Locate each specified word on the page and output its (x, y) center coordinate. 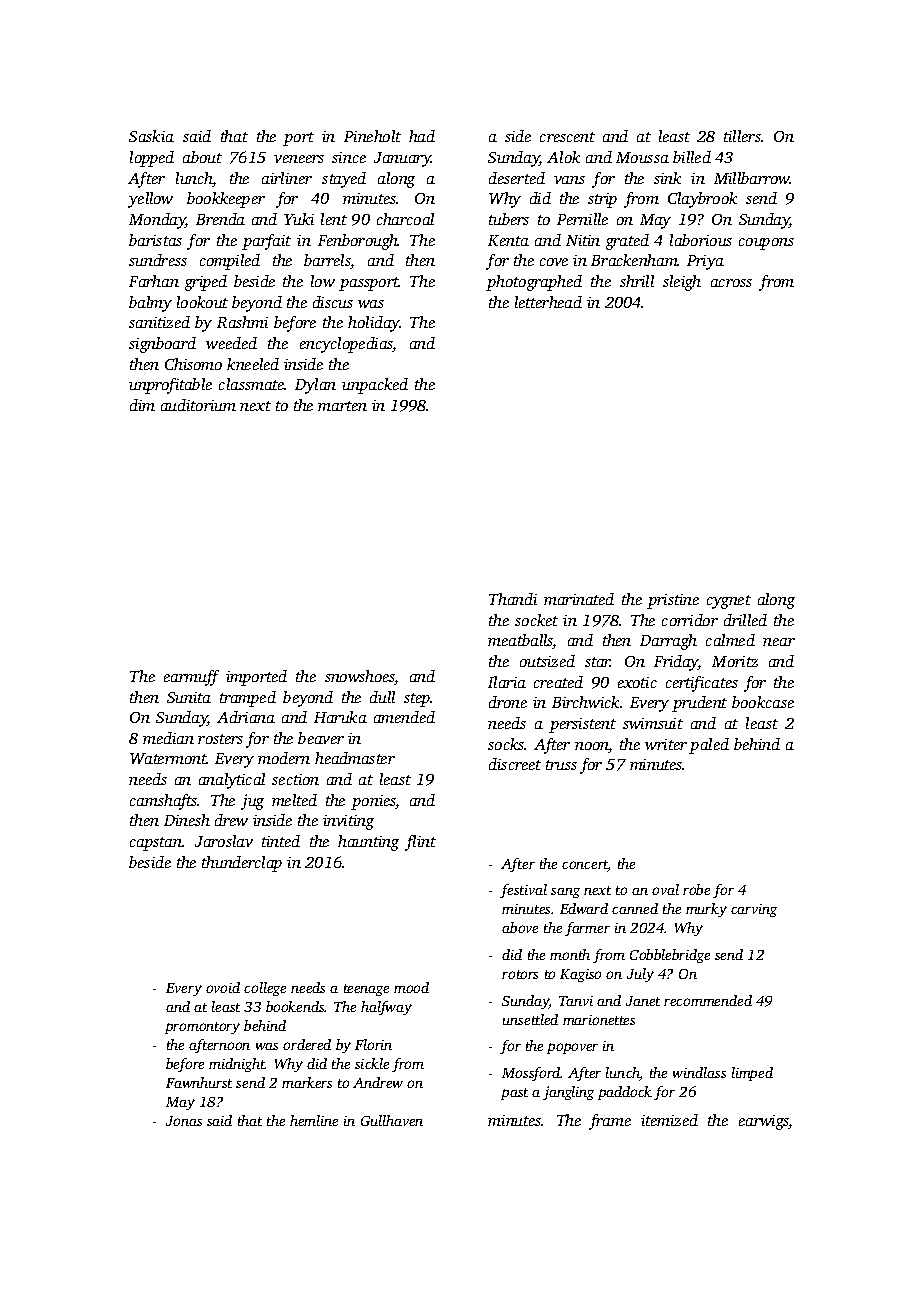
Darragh (668, 642)
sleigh (682, 283)
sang (565, 893)
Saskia (151, 136)
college (265, 989)
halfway (386, 1008)
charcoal (405, 219)
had (422, 136)
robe (696, 889)
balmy (150, 304)
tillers (742, 136)
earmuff (191, 678)
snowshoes (360, 677)
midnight (237, 1065)
